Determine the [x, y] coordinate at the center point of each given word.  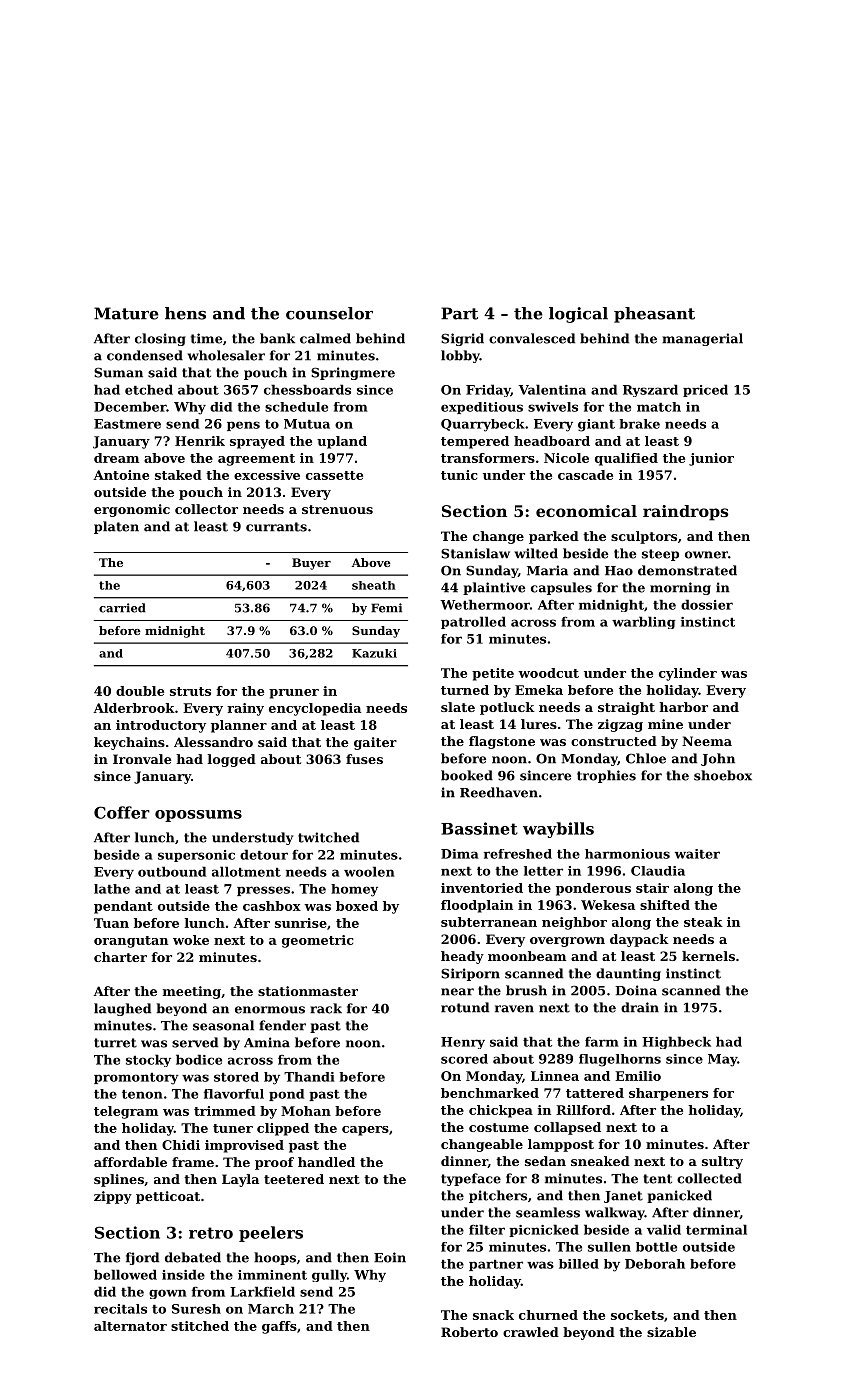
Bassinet [479, 828]
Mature [126, 313]
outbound [172, 871]
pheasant [654, 315]
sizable [671, 1332]
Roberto [469, 1332]
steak [703, 922]
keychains [129, 743]
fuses [364, 759]
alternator [130, 1326]
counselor [329, 313]
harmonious [627, 854]
